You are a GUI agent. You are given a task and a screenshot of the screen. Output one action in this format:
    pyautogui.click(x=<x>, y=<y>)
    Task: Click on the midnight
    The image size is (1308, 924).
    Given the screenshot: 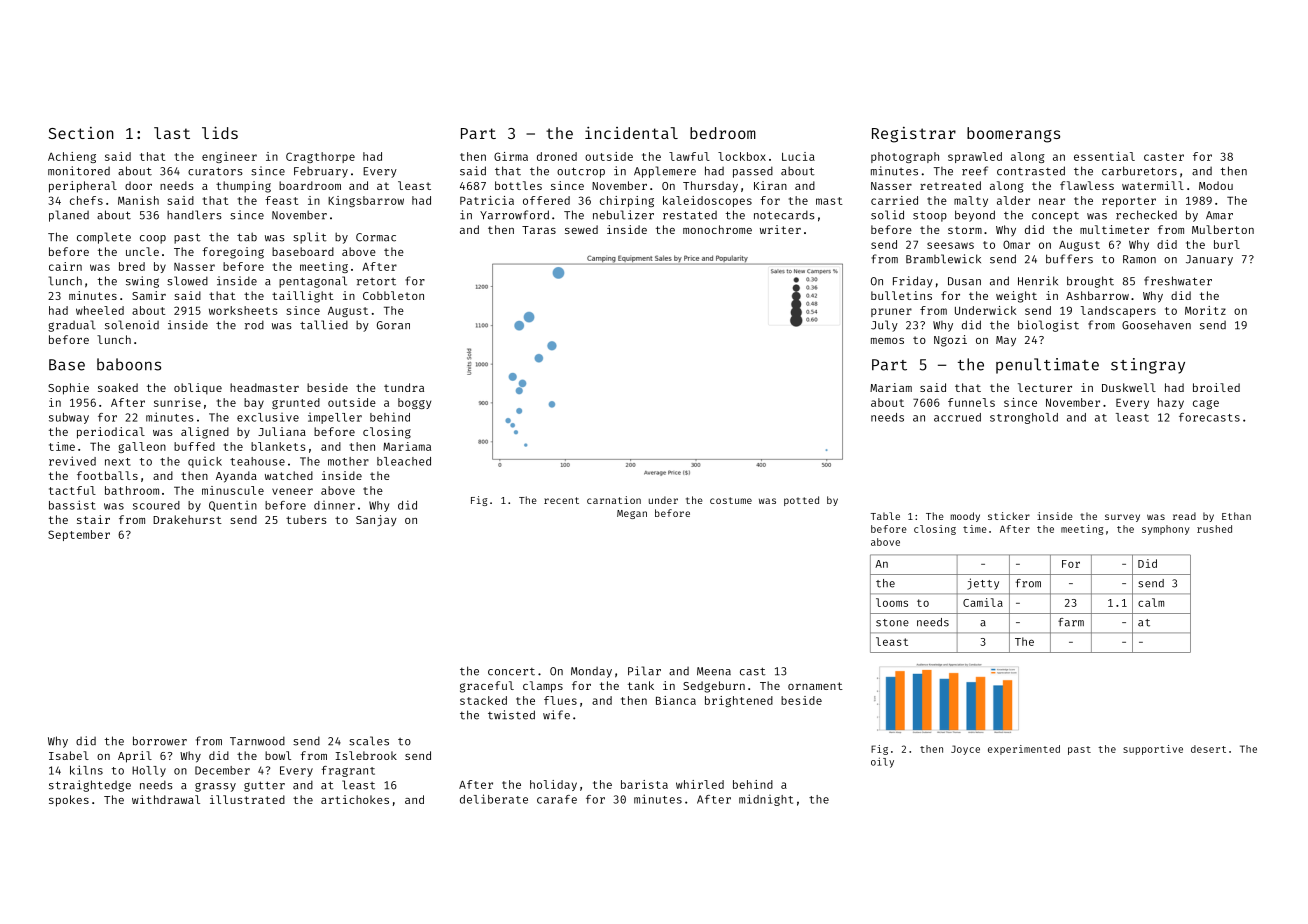 What is the action you would take?
    pyautogui.click(x=766, y=800)
